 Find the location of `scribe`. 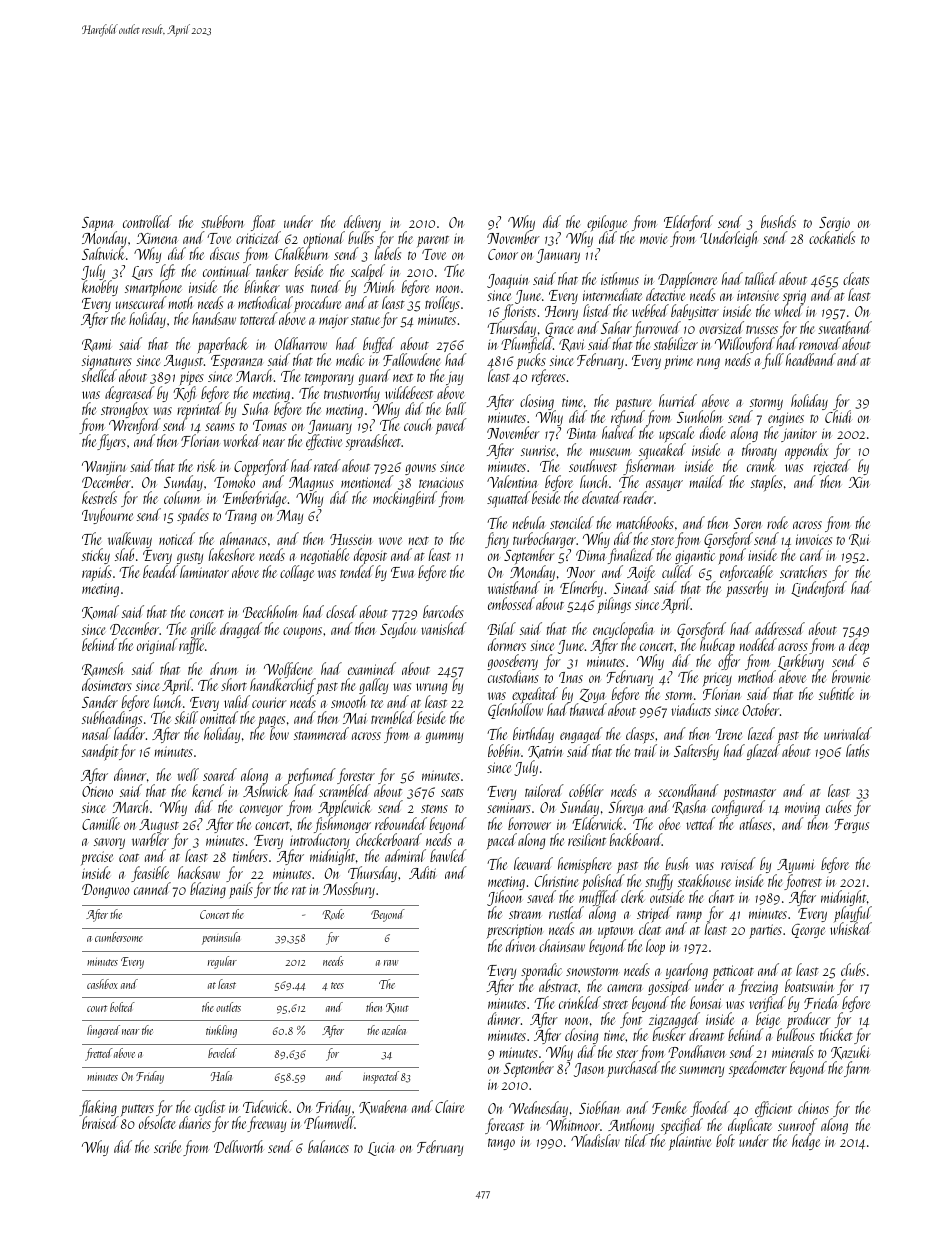

scribe is located at coordinates (167, 1146).
